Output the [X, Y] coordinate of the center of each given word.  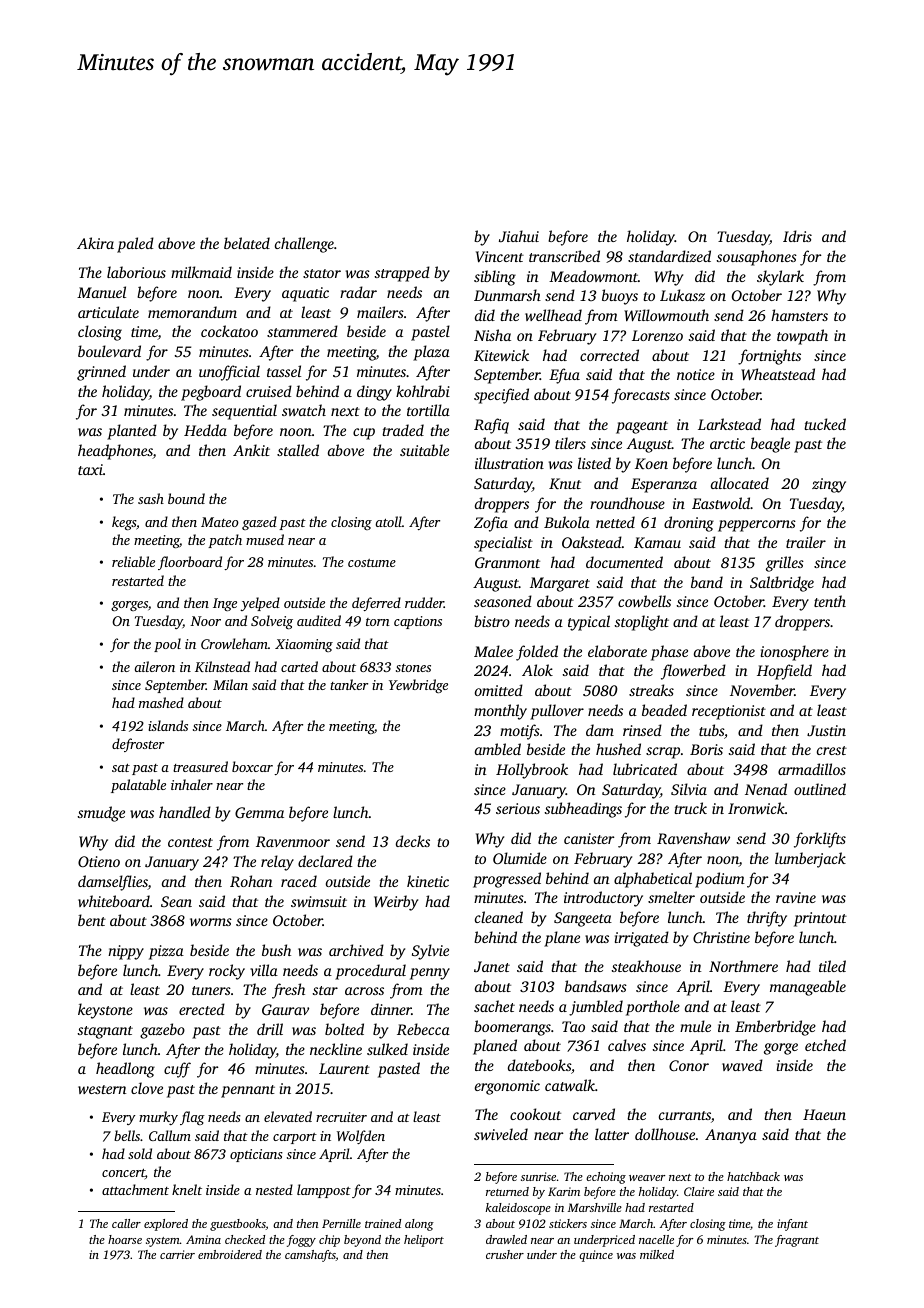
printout [820, 919]
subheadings [583, 810]
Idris [797, 236]
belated [247, 243]
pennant [248, 1091]
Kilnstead [222, 666]
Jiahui [519, 236]
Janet [492, 966]
